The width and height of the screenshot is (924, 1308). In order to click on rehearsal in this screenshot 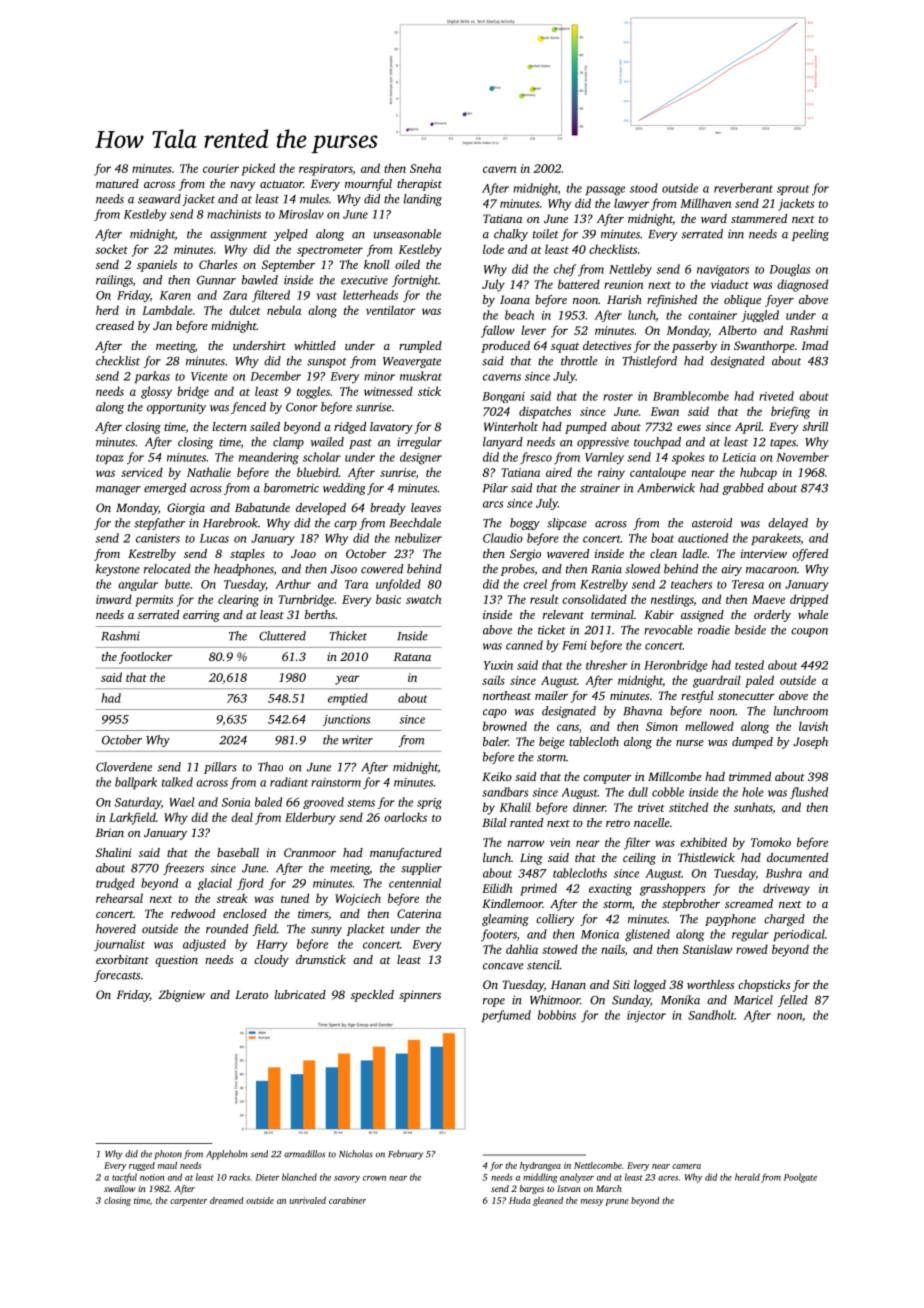, I will do `click(119, 898)`.
